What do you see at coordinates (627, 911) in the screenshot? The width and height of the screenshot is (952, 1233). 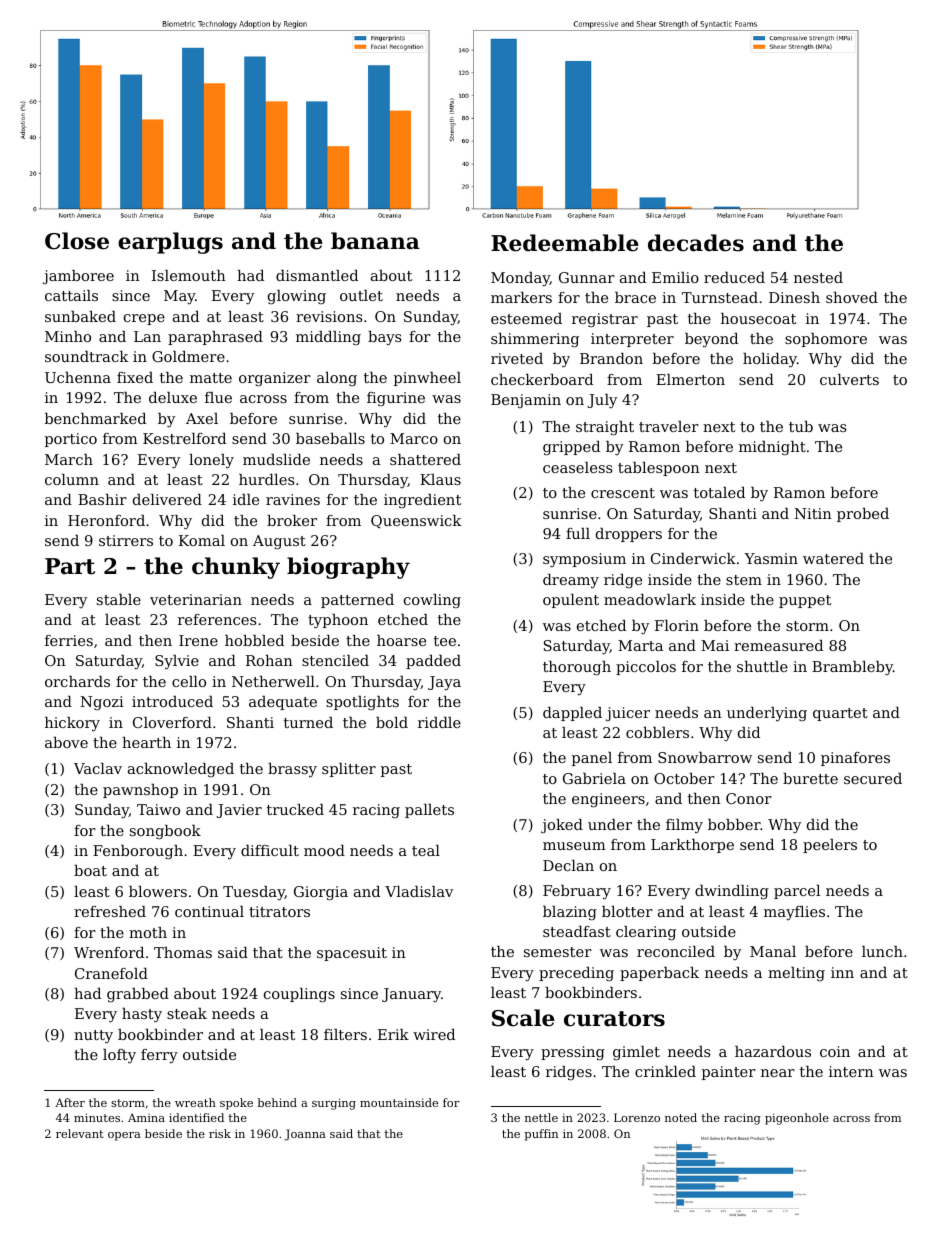 I see `blotter` at bounding box center [627, 911].
